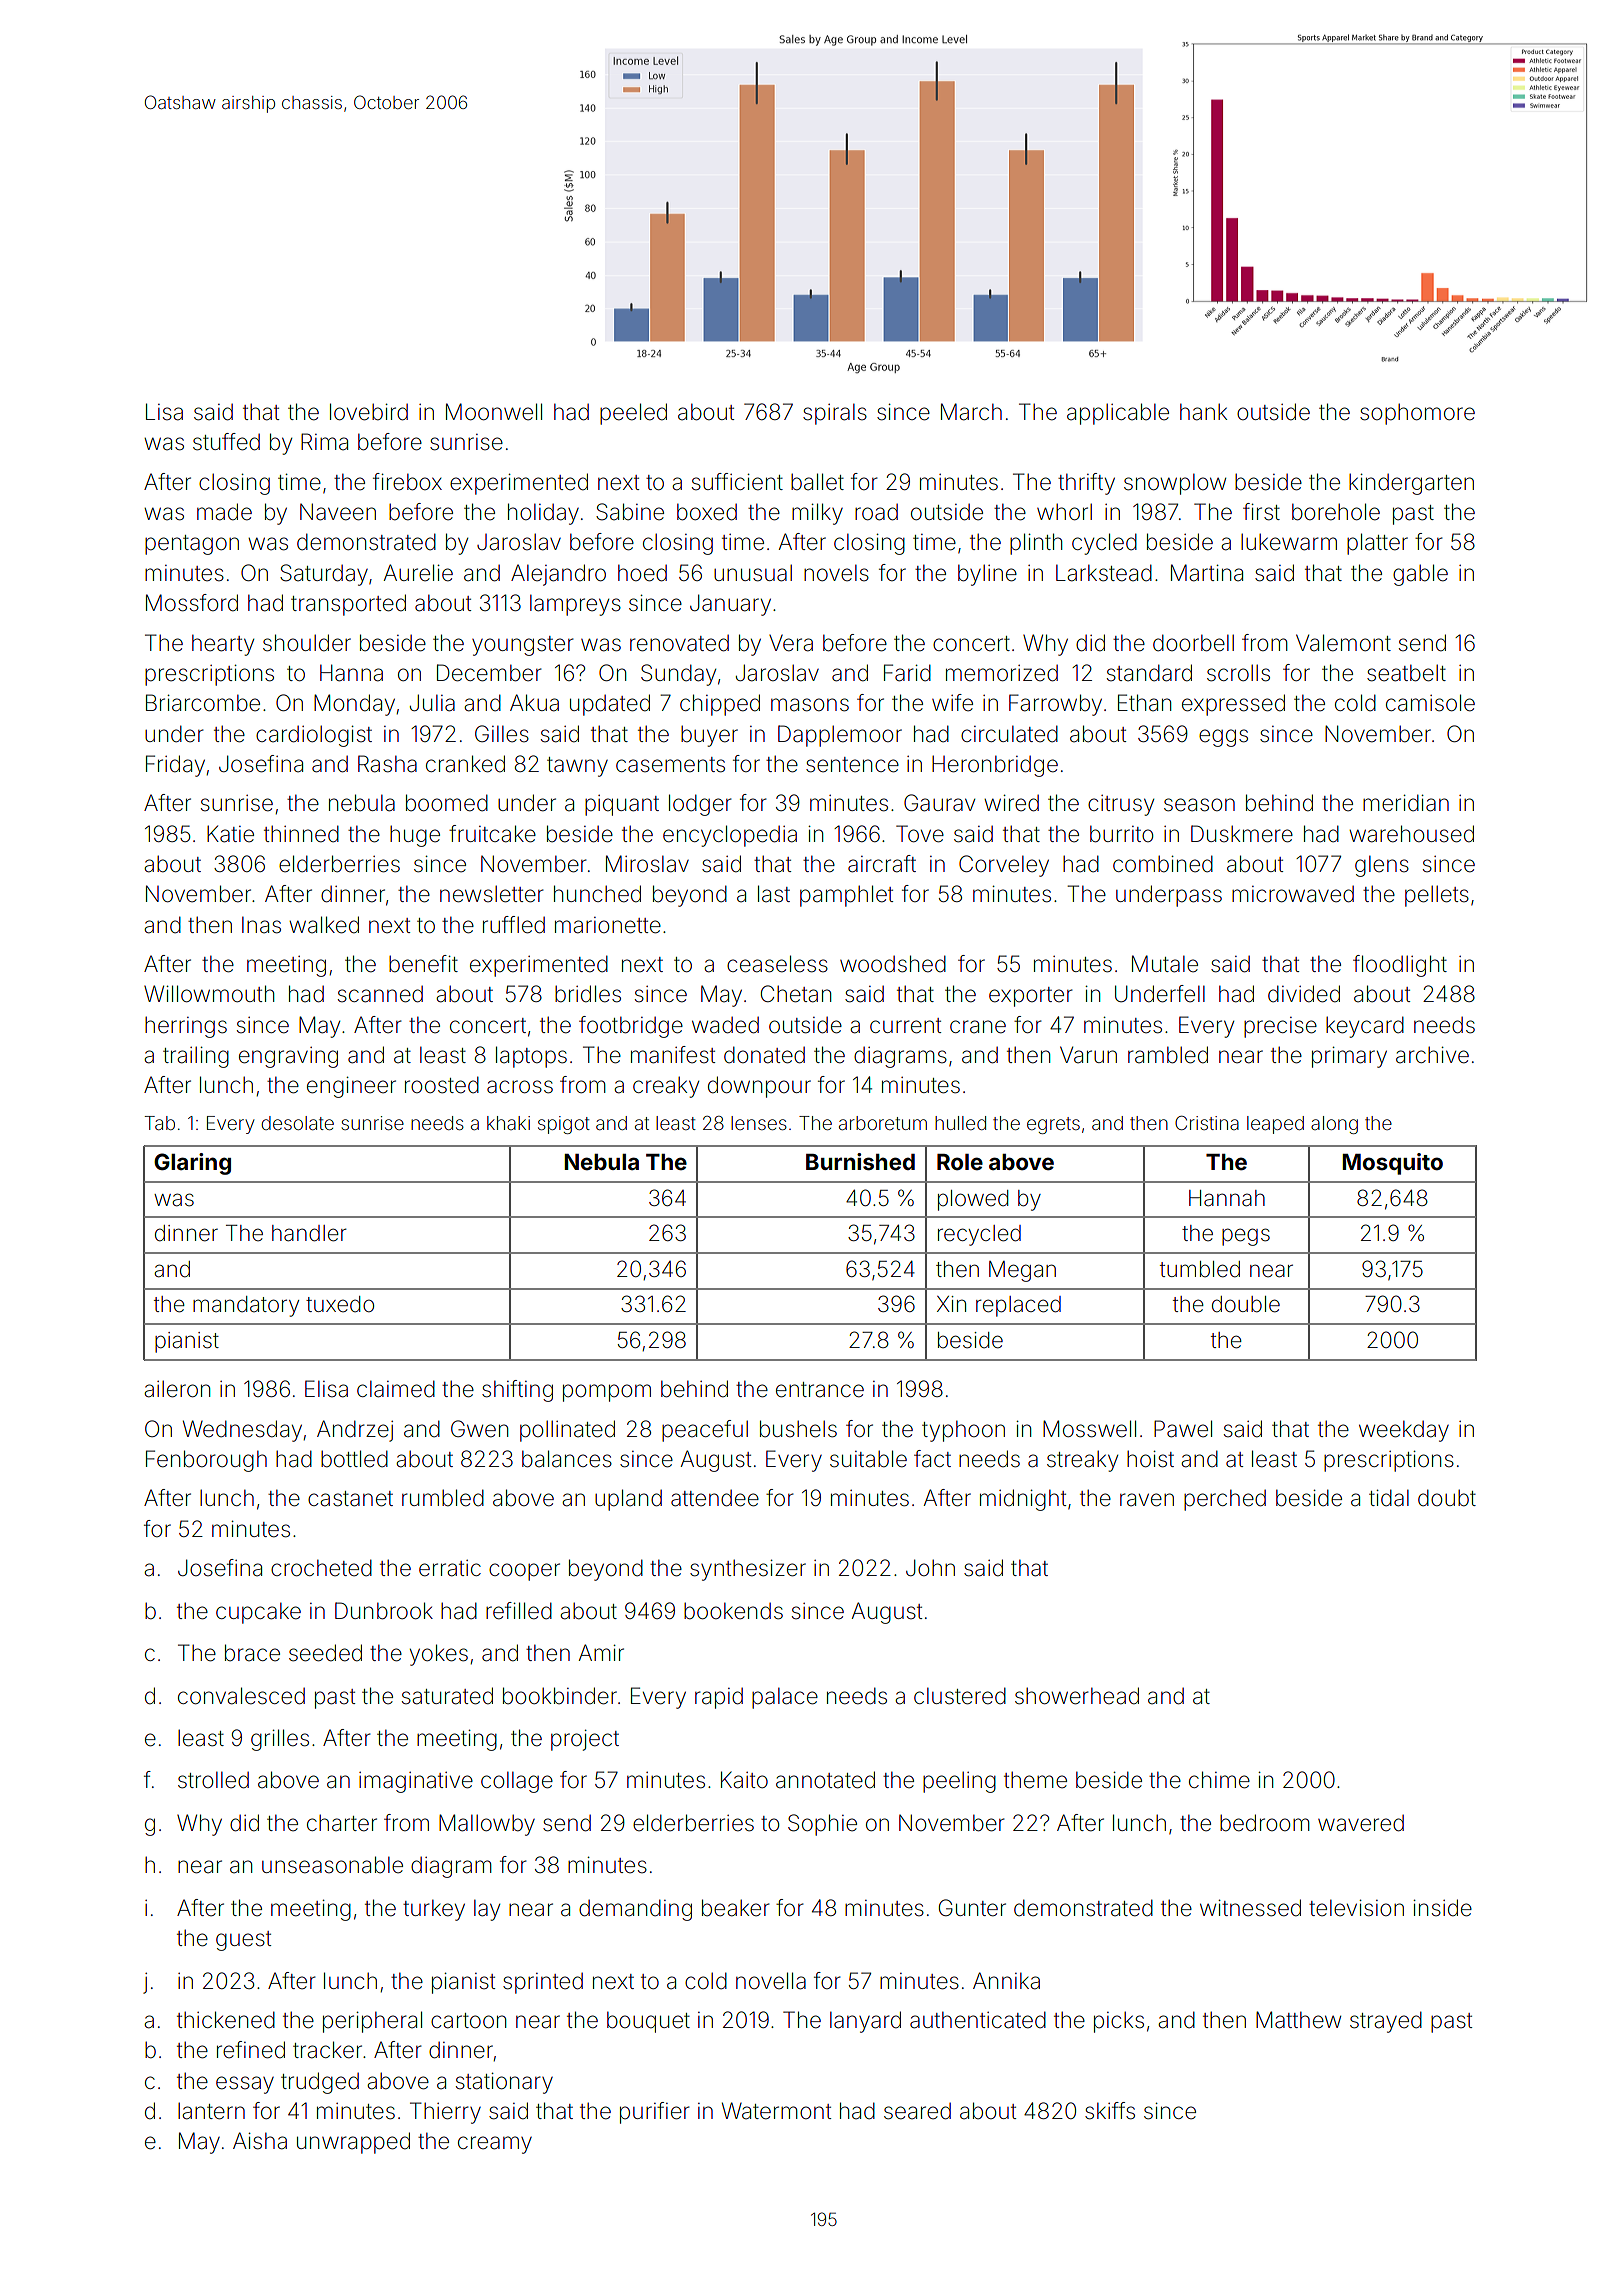  What do you see at coordinates (835, 414) in the page?
I see `spirals` at bounding box center [835, 414].
